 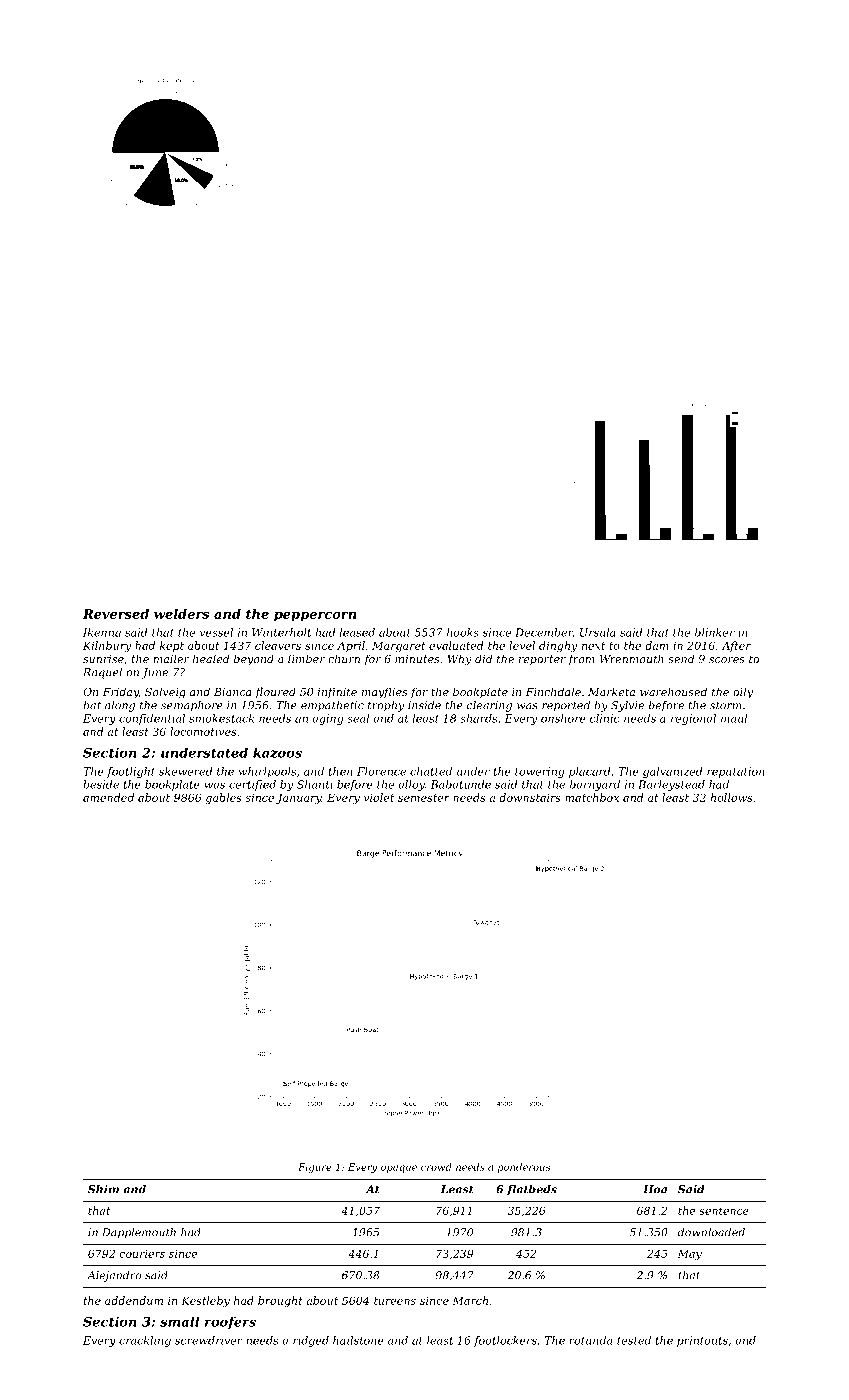 I want to click on hollows, so click(x=731, y=797).
